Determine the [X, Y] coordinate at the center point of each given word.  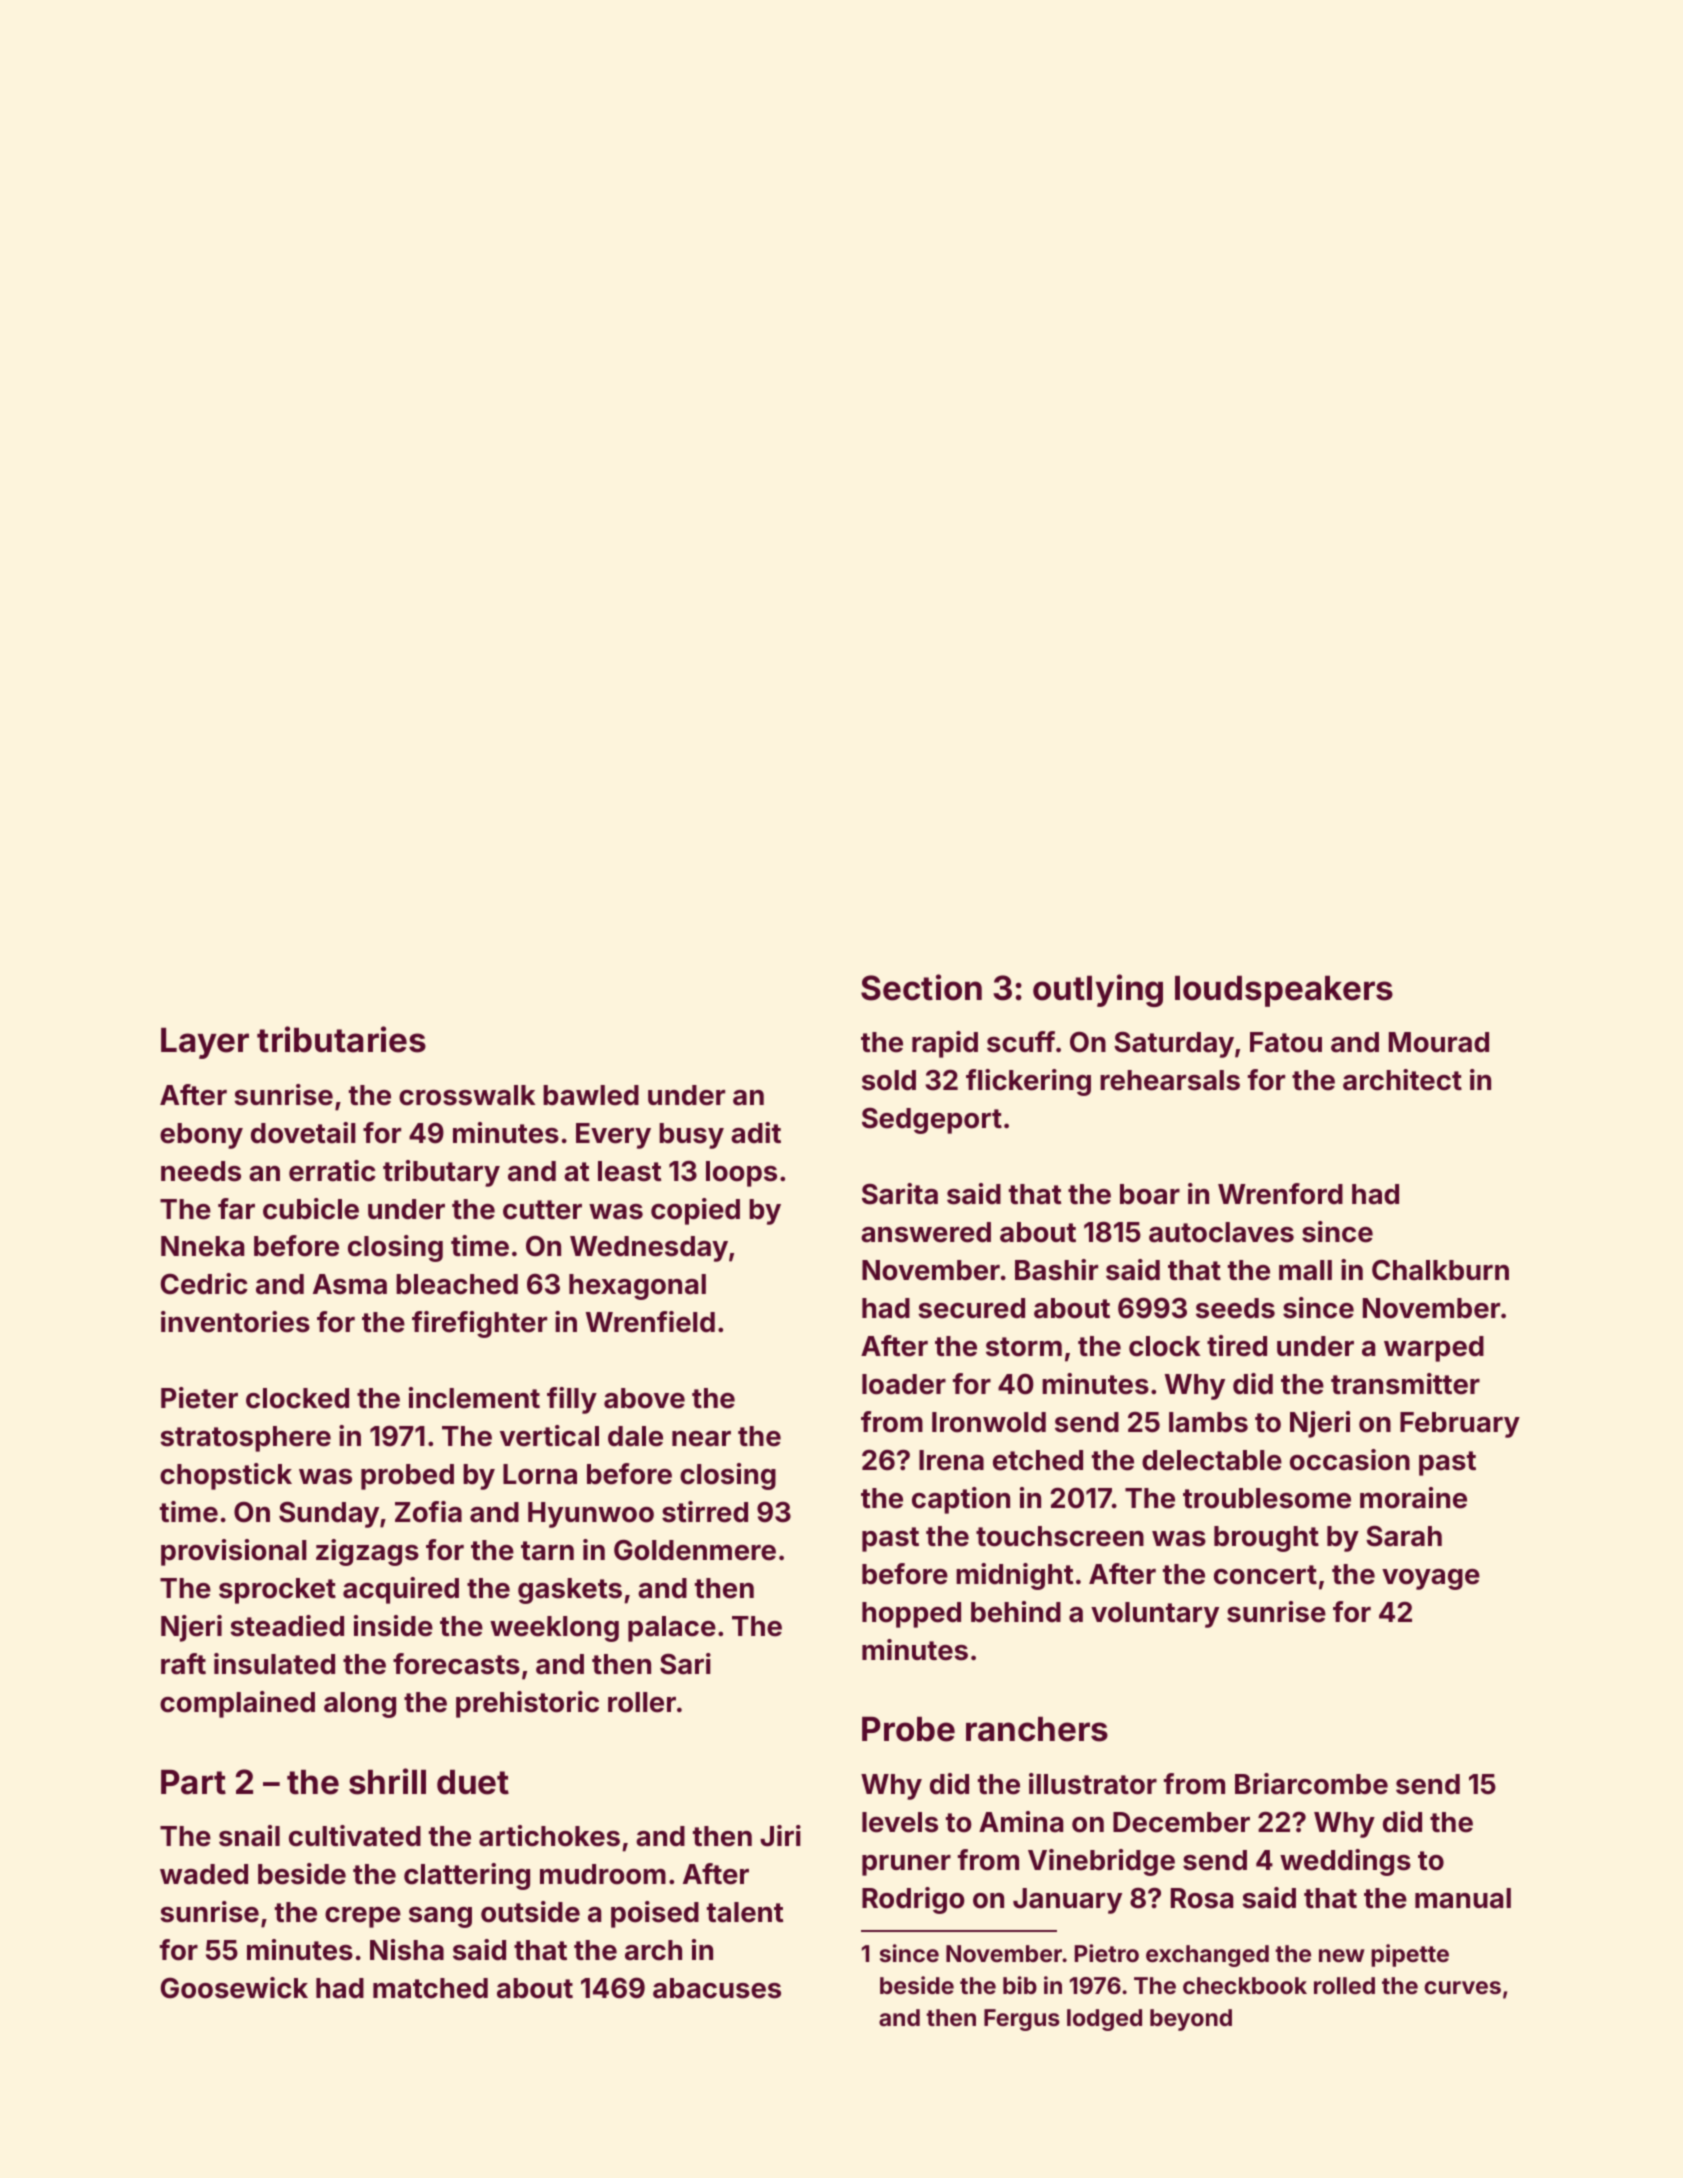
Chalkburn [1440, 1270]
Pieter [199, 1398]
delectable [1212, 1460]
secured [971, 1308]
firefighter [479, 1324]
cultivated [355, 1836]
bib [1020, 1985]
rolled [1344, 1985]
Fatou [1286, 1042]
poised [655, 1914]
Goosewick [234, 1988]
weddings [1345, 1862]
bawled [591, 1095]
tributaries [341, 1039]
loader [904, 1384]
